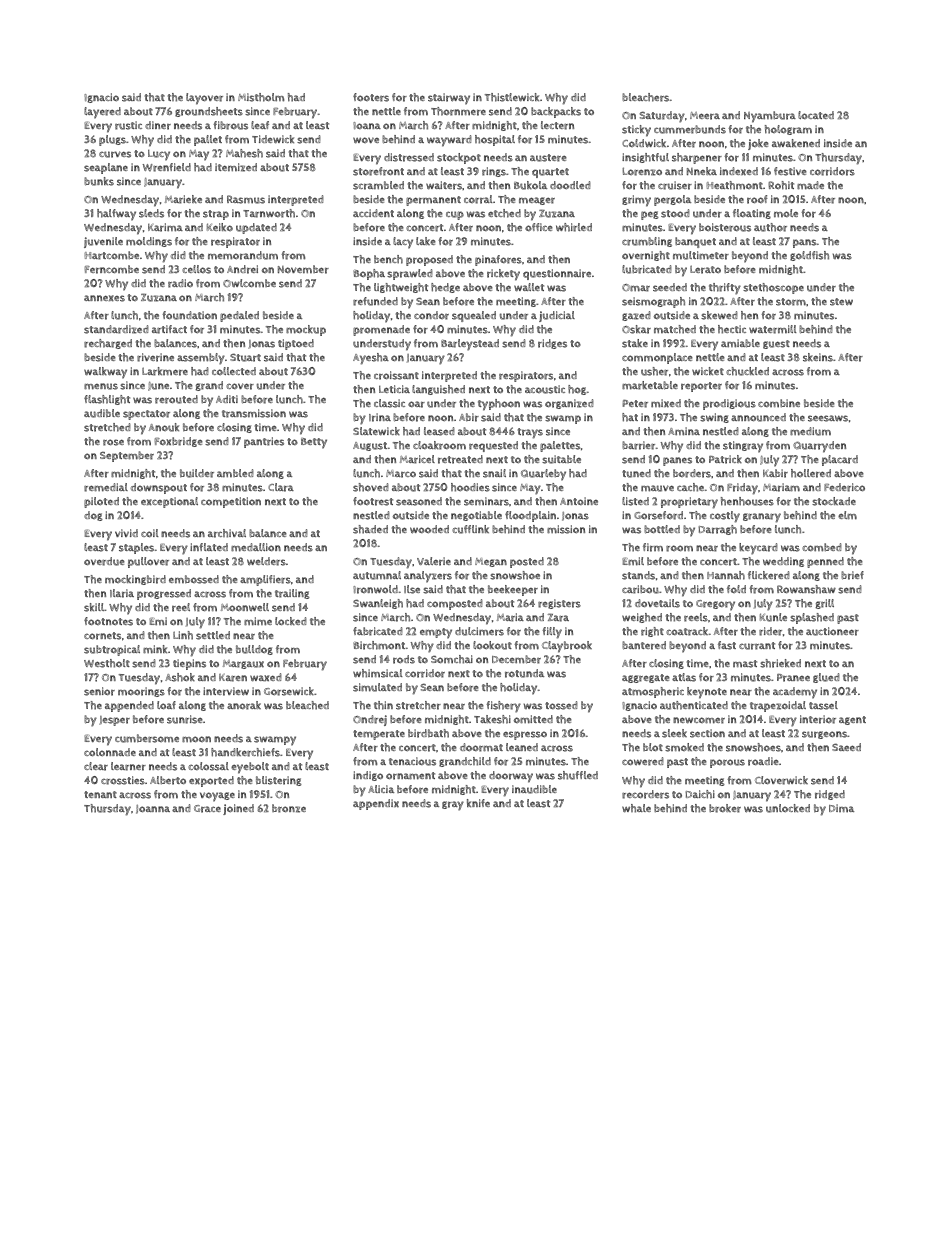 The width and height of the image is (952, 1233). I want to click on groundsheets, so click(209, 112).
